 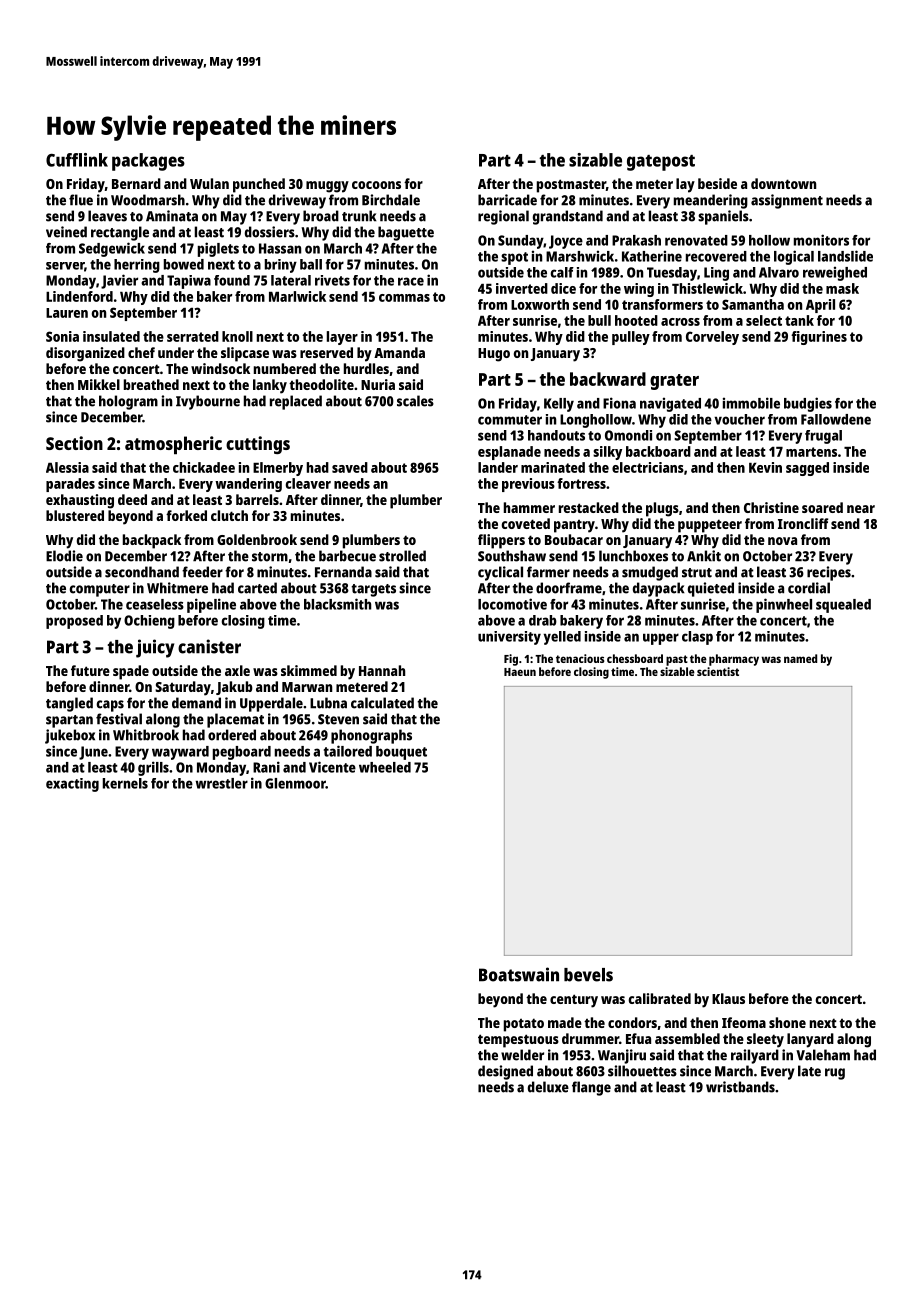 I want to click on deluxe, so click(x=548, y=1087).
